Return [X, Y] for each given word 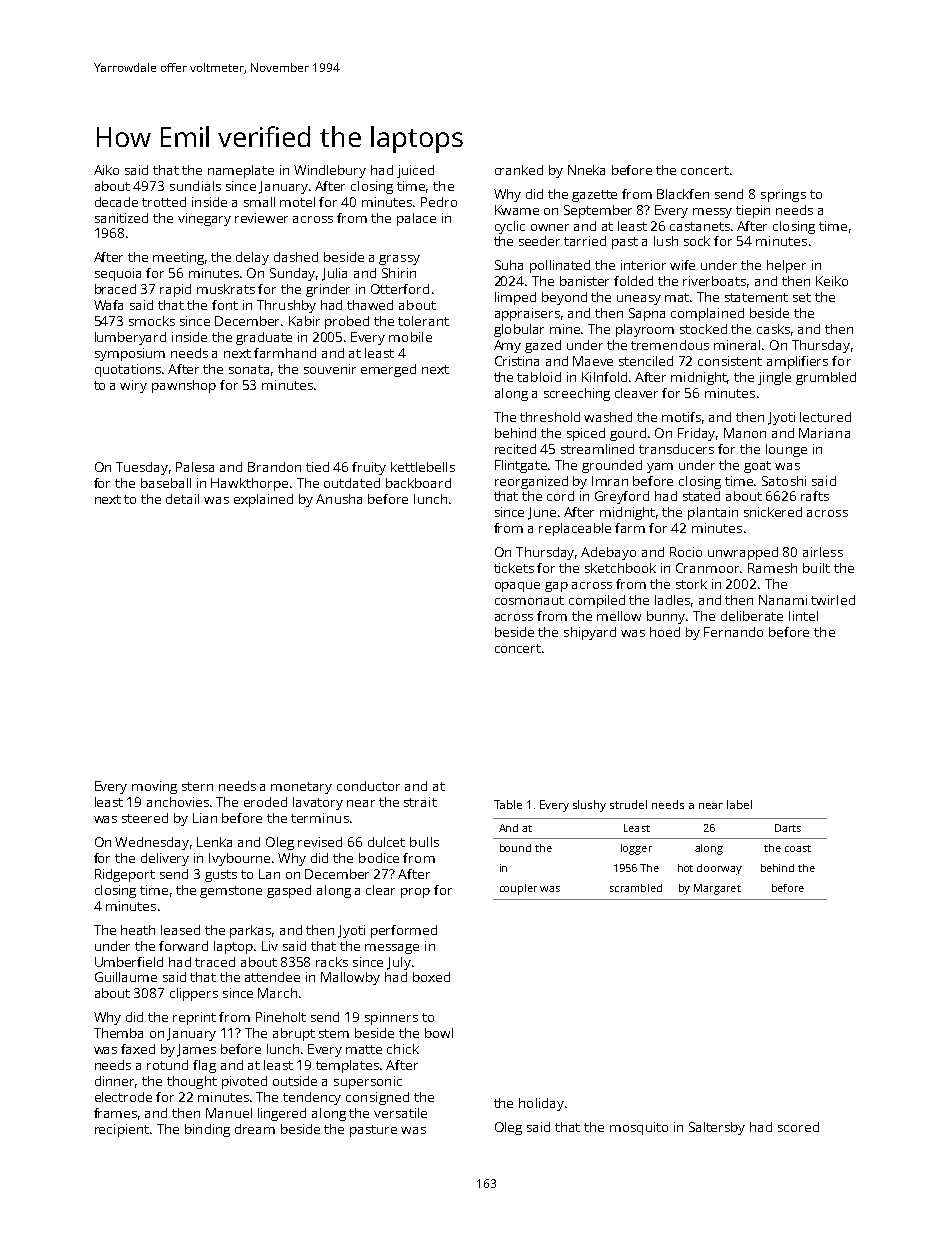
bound [515, 848]
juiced [415, 171]
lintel [803, 616]
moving [154, 787]
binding [207, 1130]
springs [783, 195]
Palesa [195, 467]
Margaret [717, 889]
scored [798, 1127]
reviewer [261, 218]
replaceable [575, 529]
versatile [400, 1113]
